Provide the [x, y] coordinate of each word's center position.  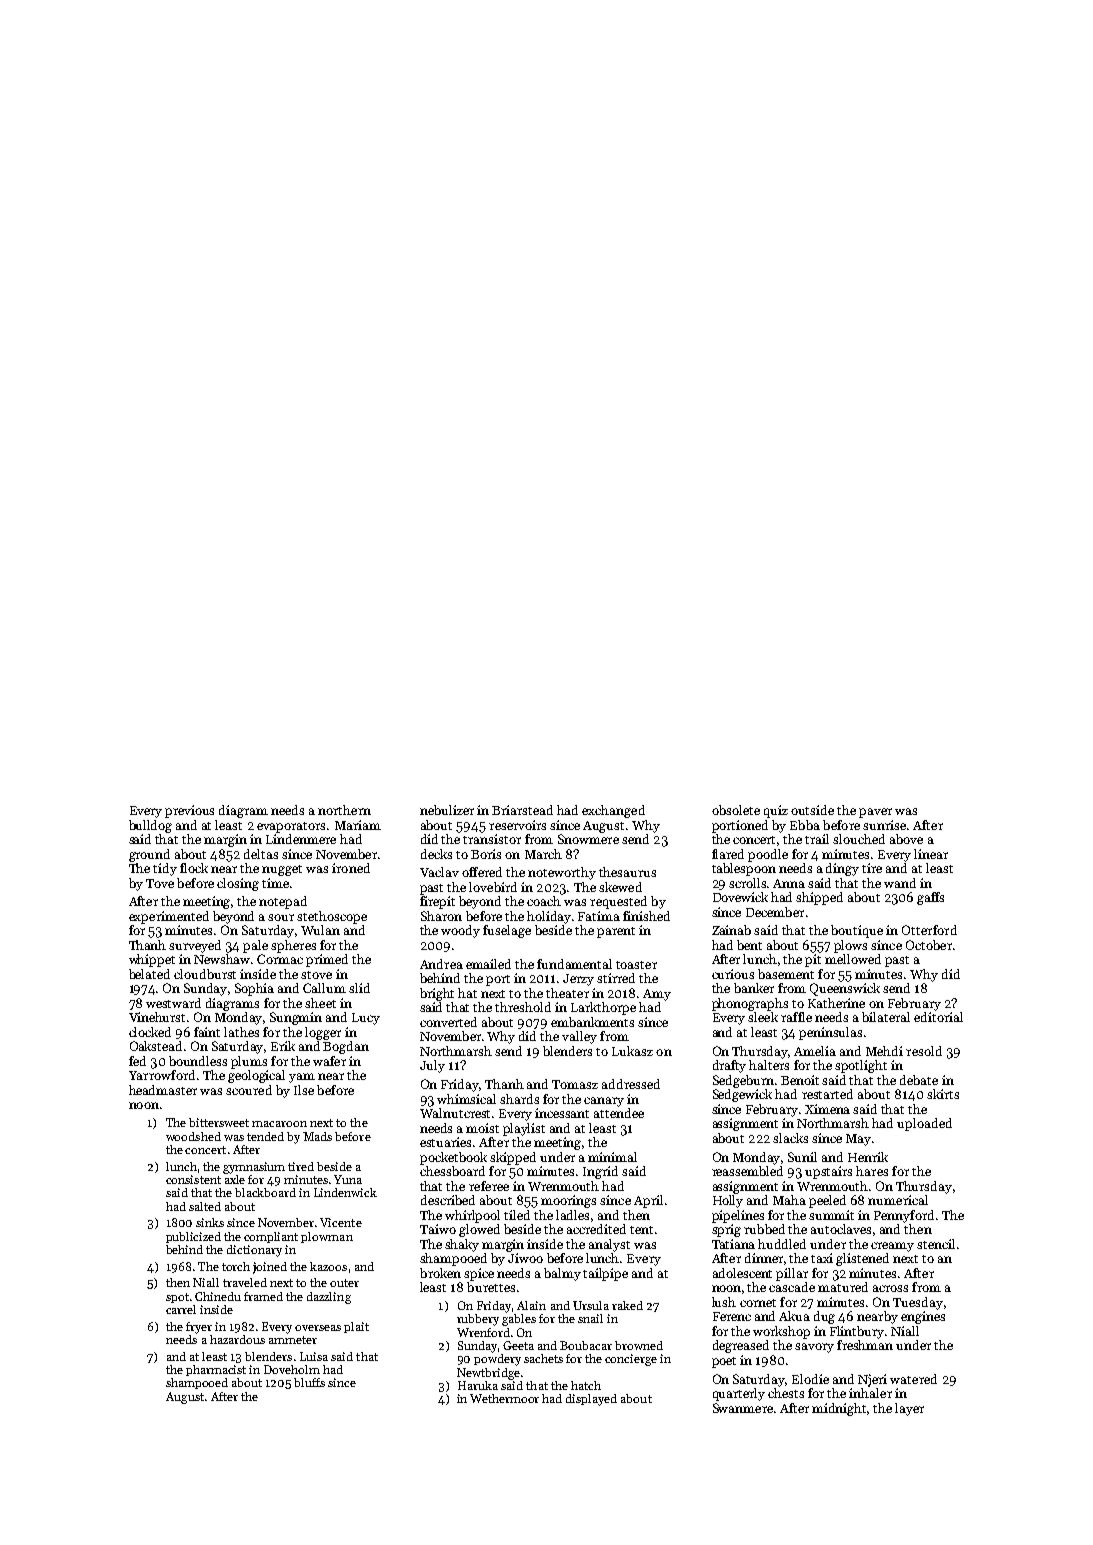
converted [448, 1022]
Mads [317, 1136]
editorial [938, 1017]
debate [919, 1080]
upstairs [828, 1172]
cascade [792, 1287]
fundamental [574, 964]
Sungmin [296, 1018]
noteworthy [562, 873]
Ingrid [600, 1172]
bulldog [150, 826]
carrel [181, 1309]
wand [900, 883]
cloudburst [205, 974]
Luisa [314, 1356]
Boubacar [586, 1345]
